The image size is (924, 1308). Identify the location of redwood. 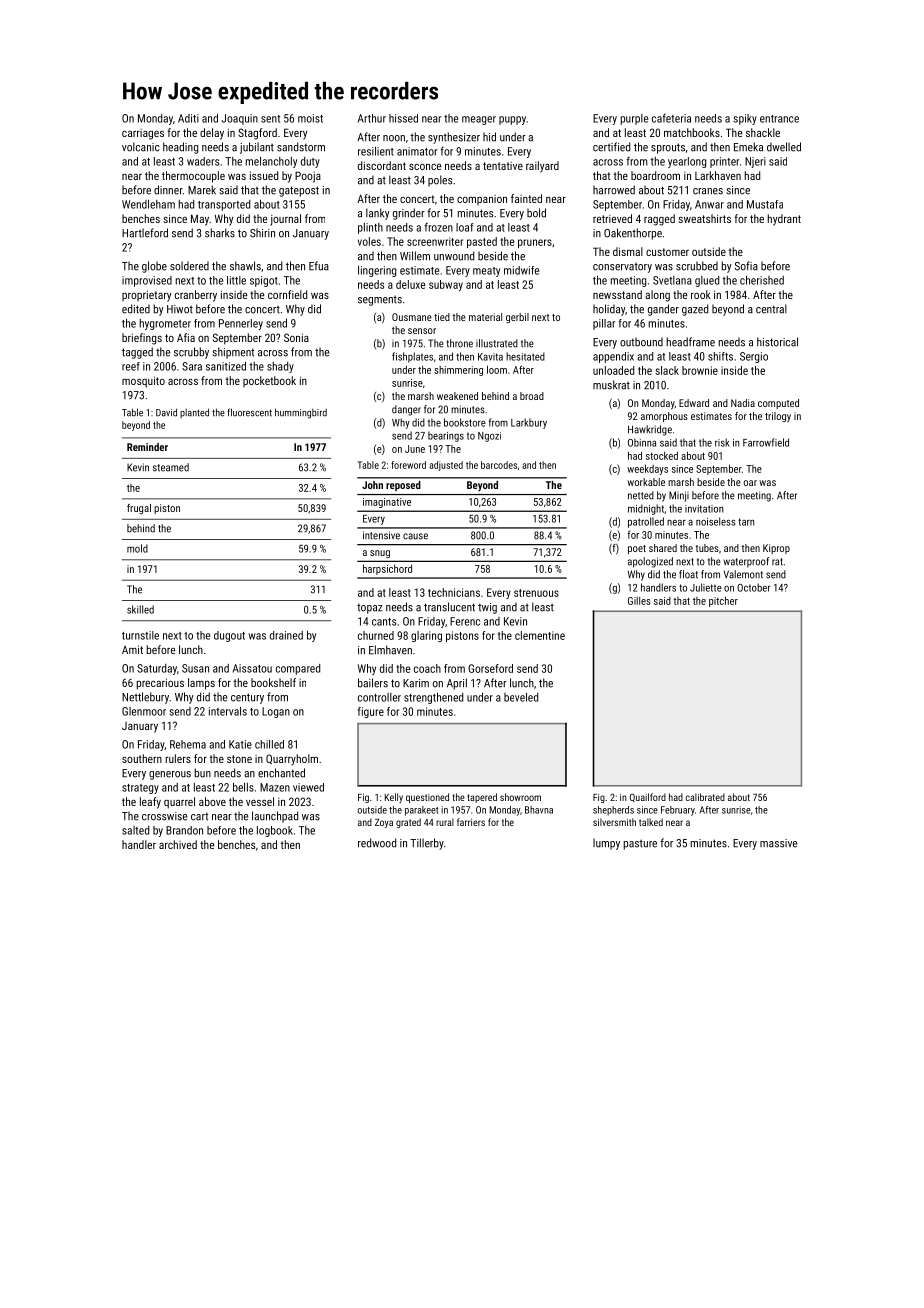
(377, 843).
